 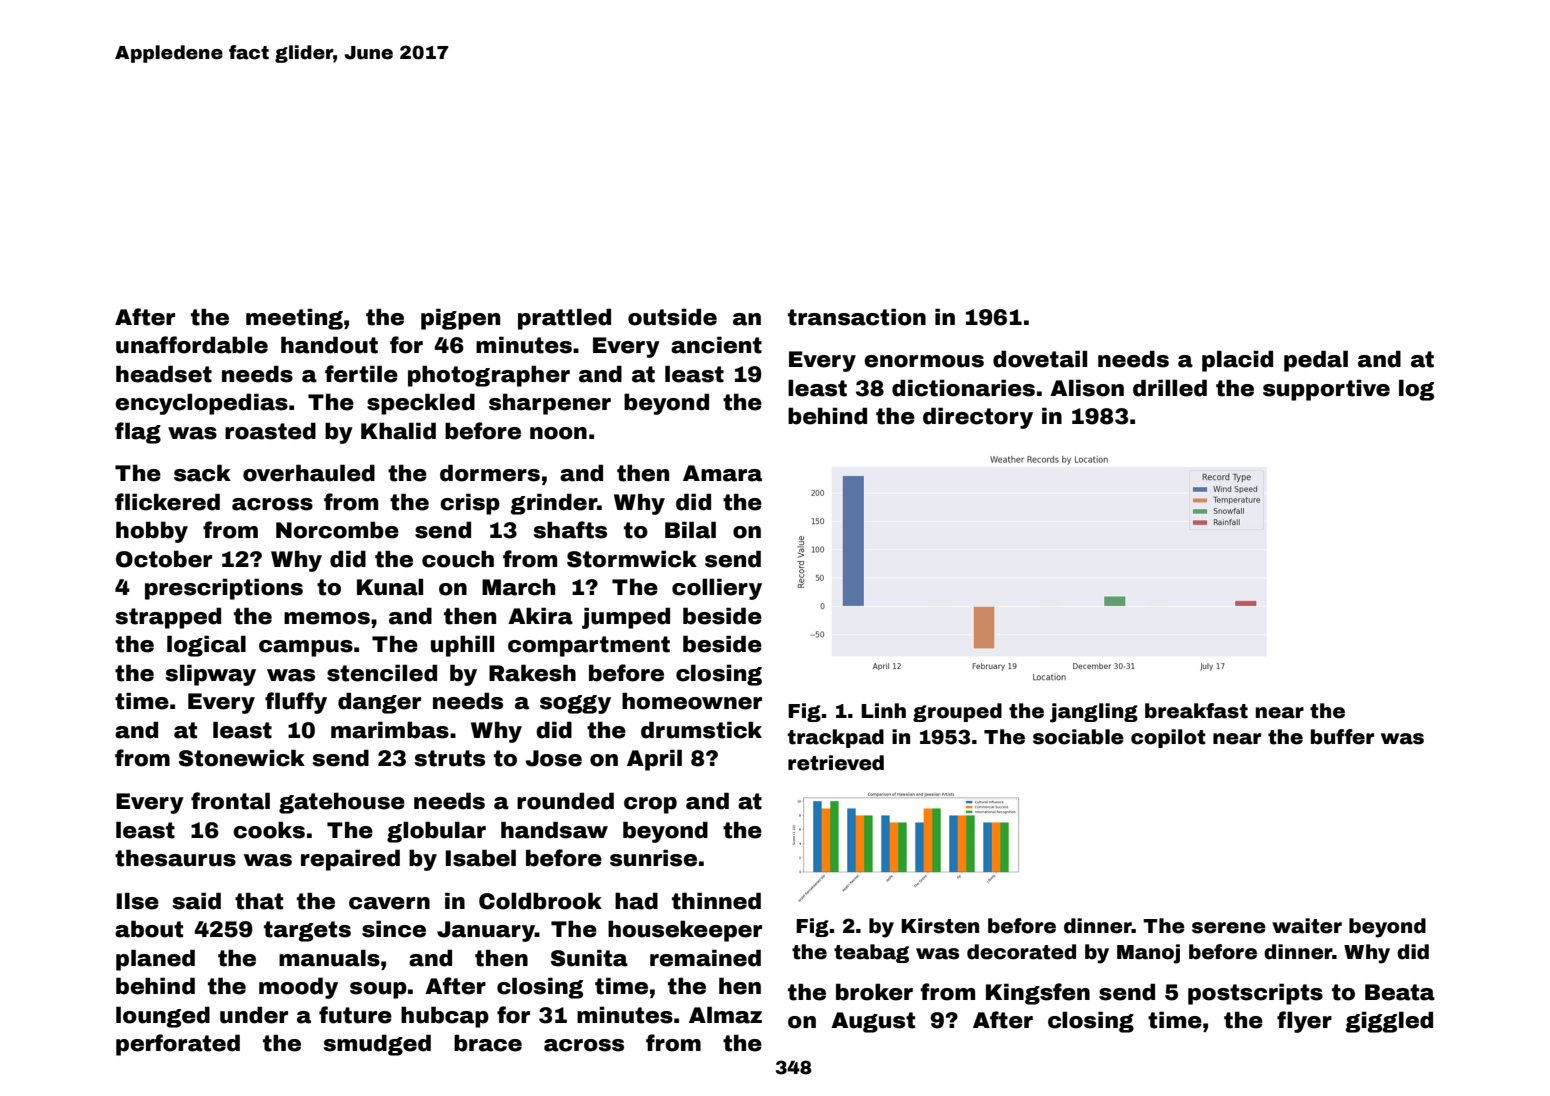 I want to click on handout, so click(x=329, y=345).
